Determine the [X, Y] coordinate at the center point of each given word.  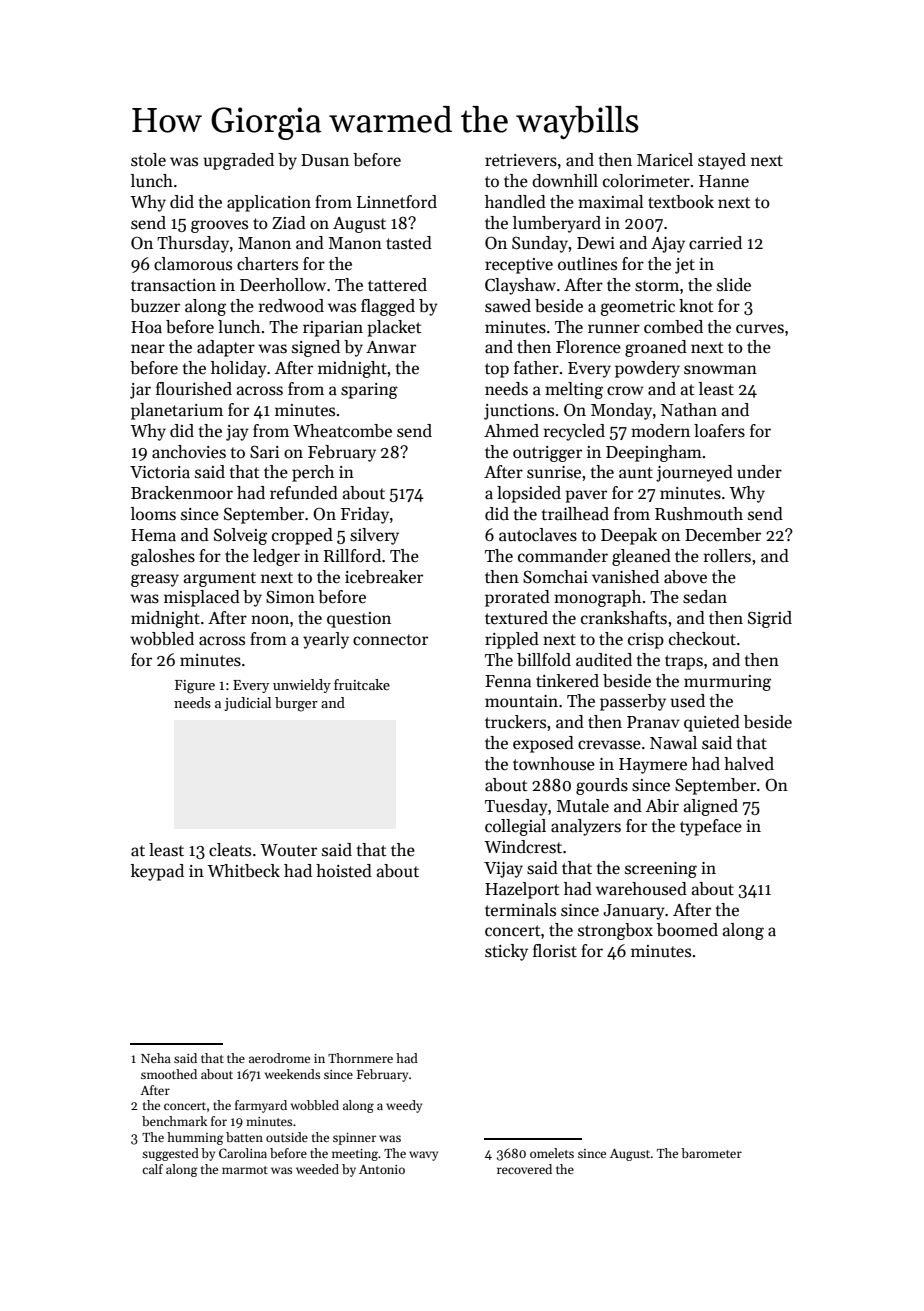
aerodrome [279, 1058]
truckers [515, 722]
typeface [711, 827]
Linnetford [397, 202]
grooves [219, 226]
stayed [722, 161]
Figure [195, 687]
